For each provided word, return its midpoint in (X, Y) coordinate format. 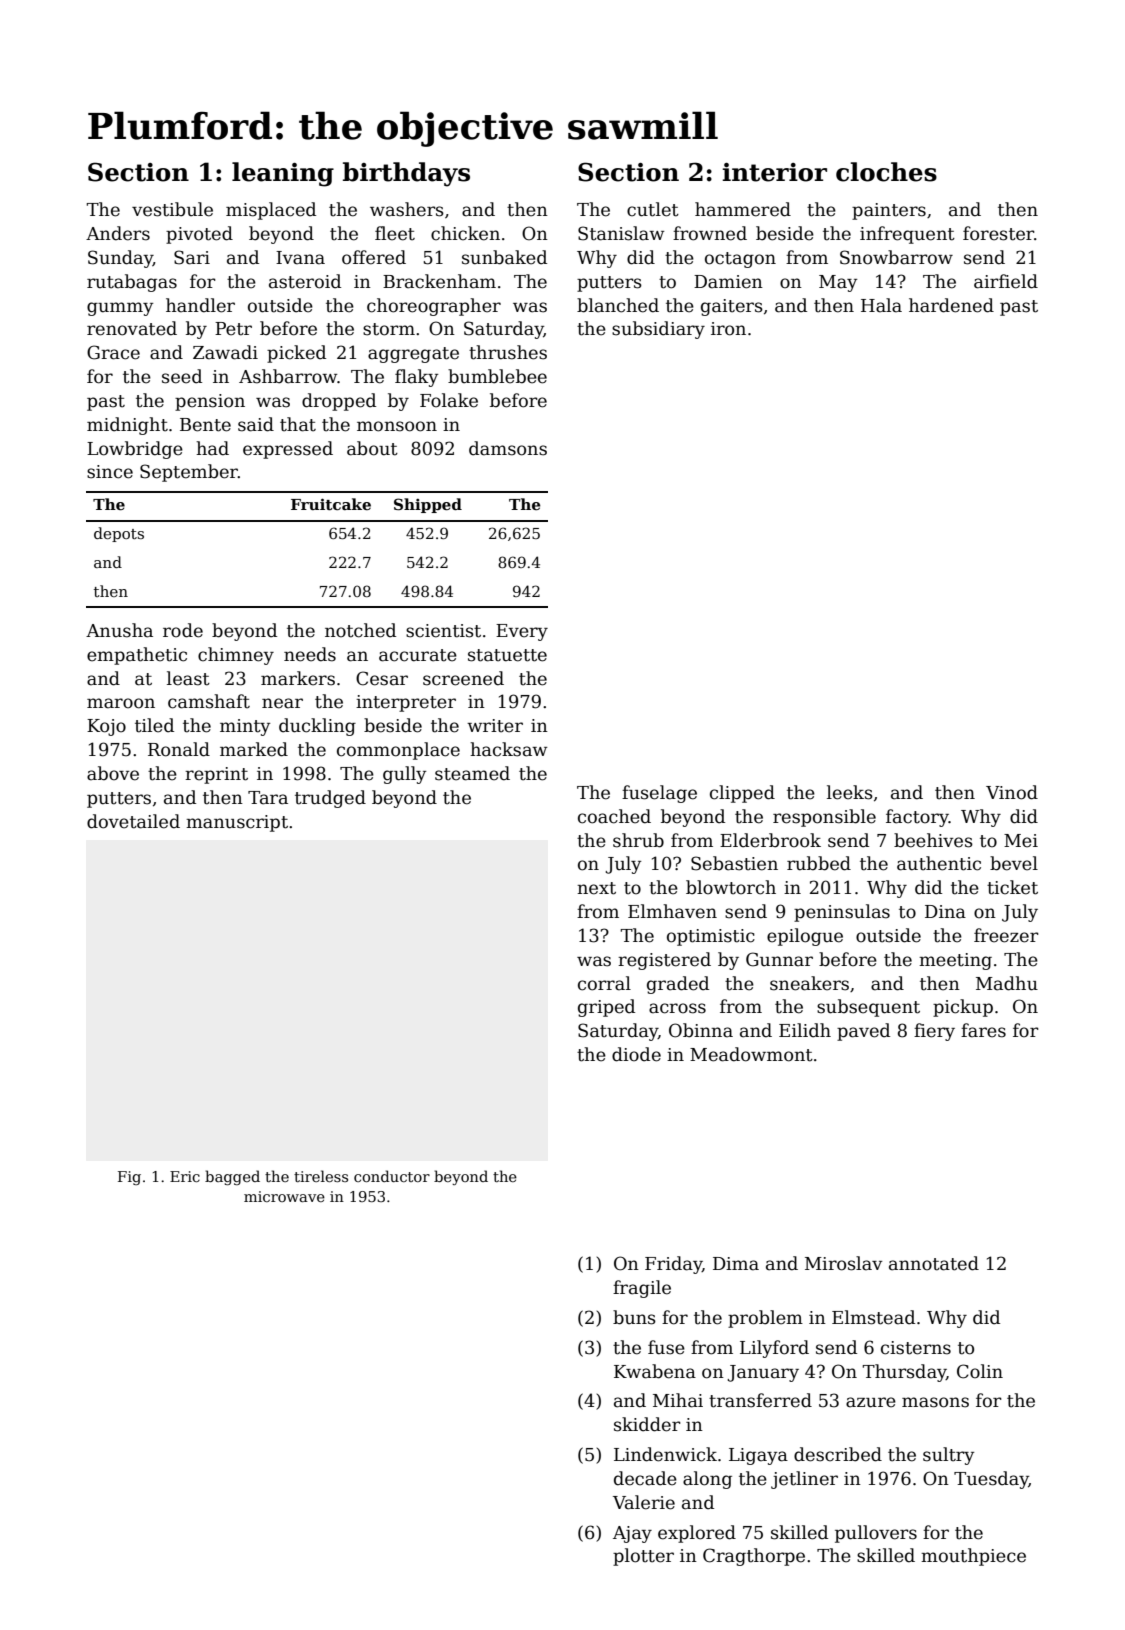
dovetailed (133, 821)
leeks (850, 792)
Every (522, 632)
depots (119, 534)
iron (728, 329)
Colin (980, 1371)
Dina (945, 912)
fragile (642, 1289)
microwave (284, 1196)
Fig (129, 1178)
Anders (118, 233)
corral (604, 983)
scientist (443, 631)
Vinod (1012, 792)
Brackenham (439, 281)
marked (254, 749)
